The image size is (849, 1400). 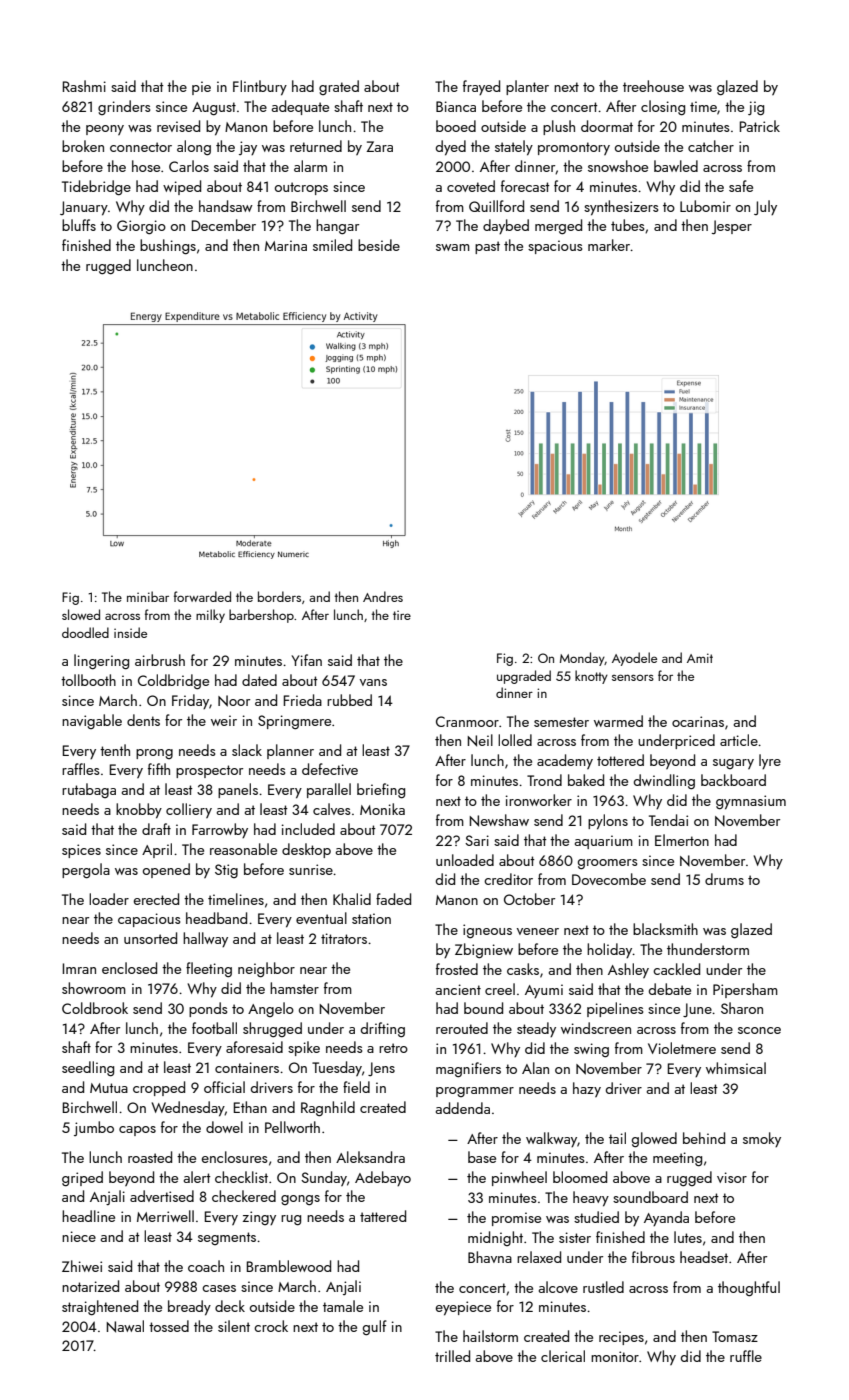 I want to click on containers, so click(x=247, y=1067).
